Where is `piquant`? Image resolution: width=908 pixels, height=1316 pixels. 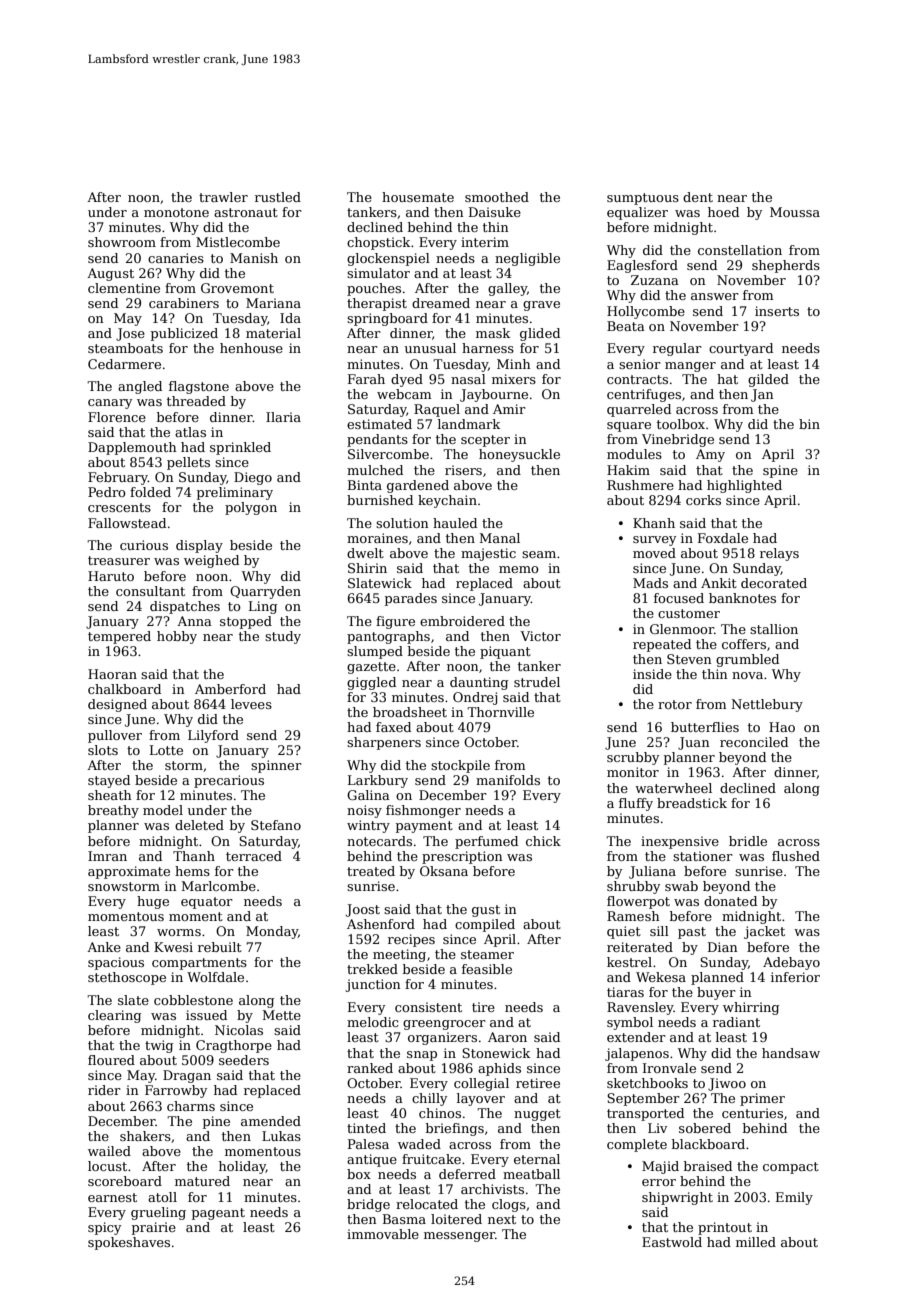 piquant is located at coordinates (505, 652).
